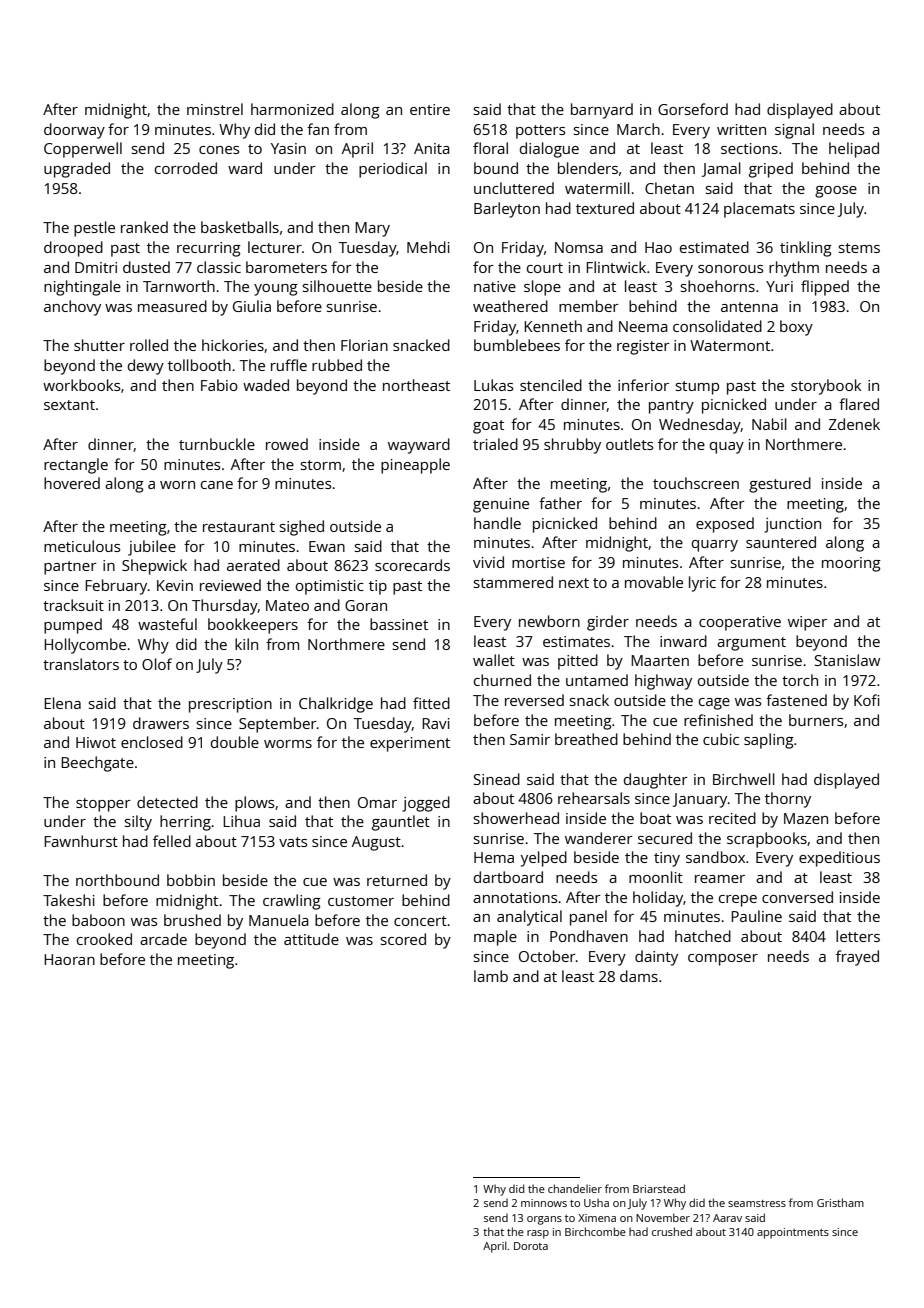  I want to click on breathed, so click(586, 739).
